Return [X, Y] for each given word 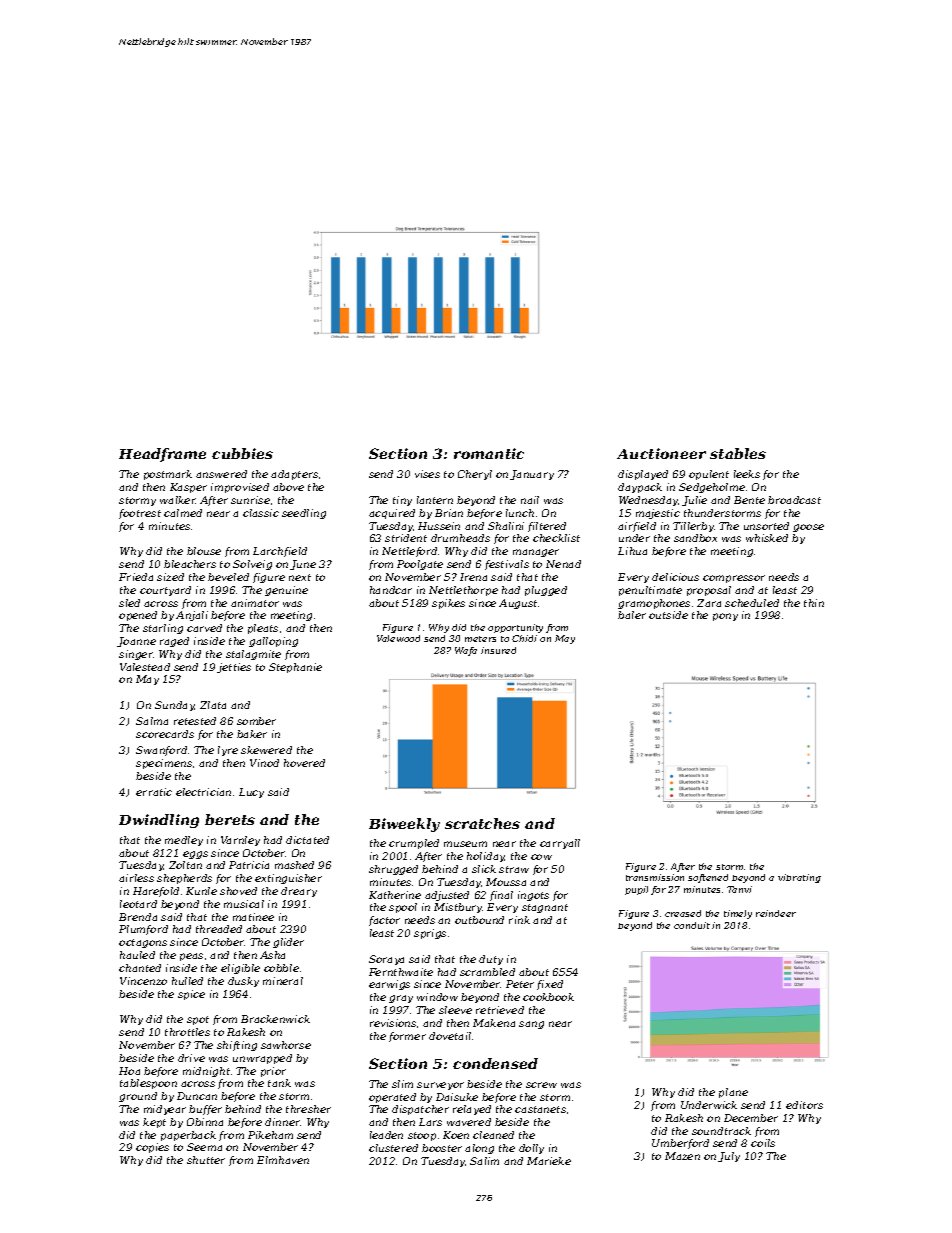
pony [725, 617]
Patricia [249, 865]
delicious [675, 577]
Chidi [524, 638]
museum [465, 844]
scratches [482, 823]
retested [195, 721]
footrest [140, 514]
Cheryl [475, 475]
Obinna [205, 1122]
